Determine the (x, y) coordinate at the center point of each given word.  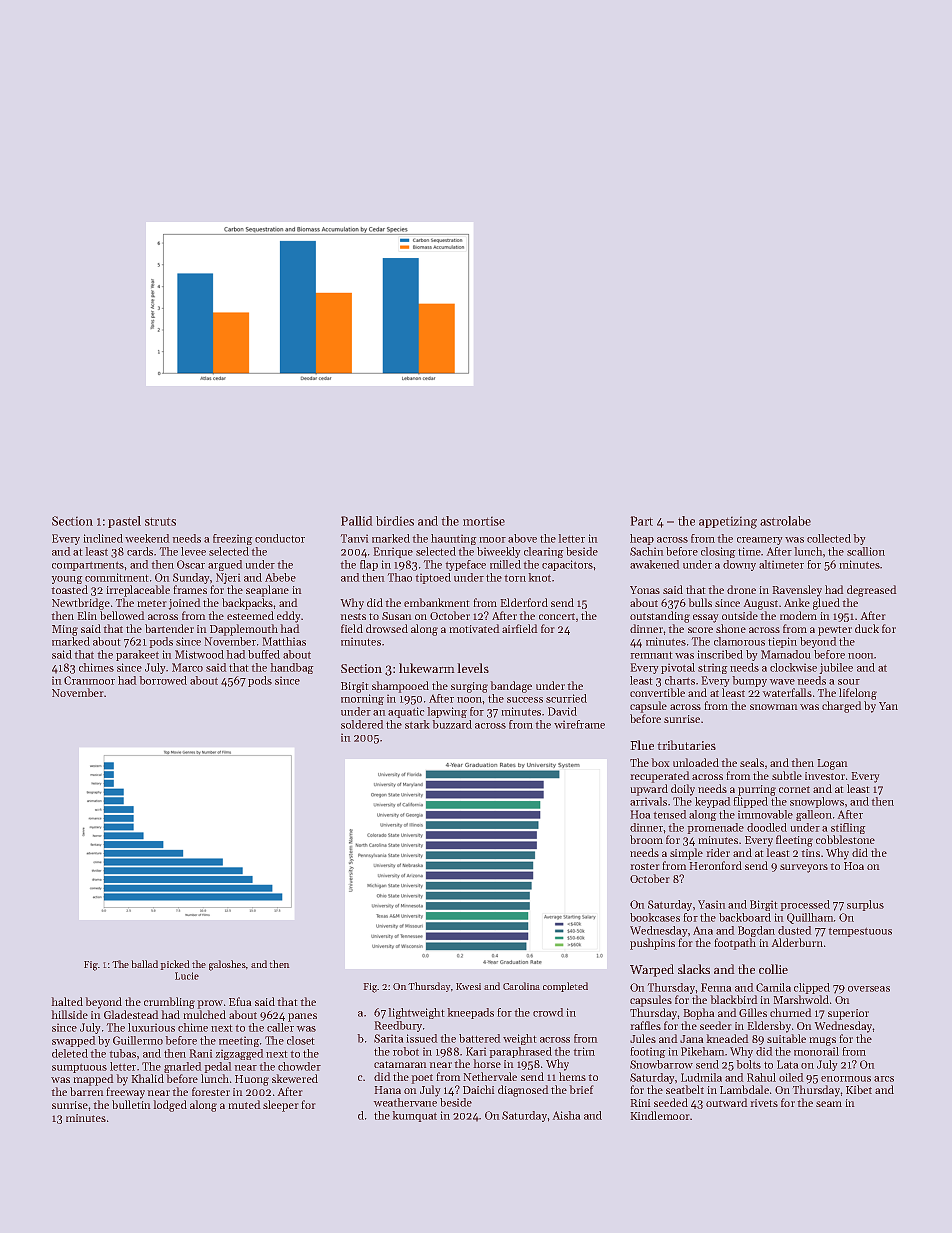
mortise (484, 521)
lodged (170, 1106)
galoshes (227, 965)
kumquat (414, 1116)
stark (417, 724)
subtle (787, 775)
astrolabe (785, 521)
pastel (124, 522)
